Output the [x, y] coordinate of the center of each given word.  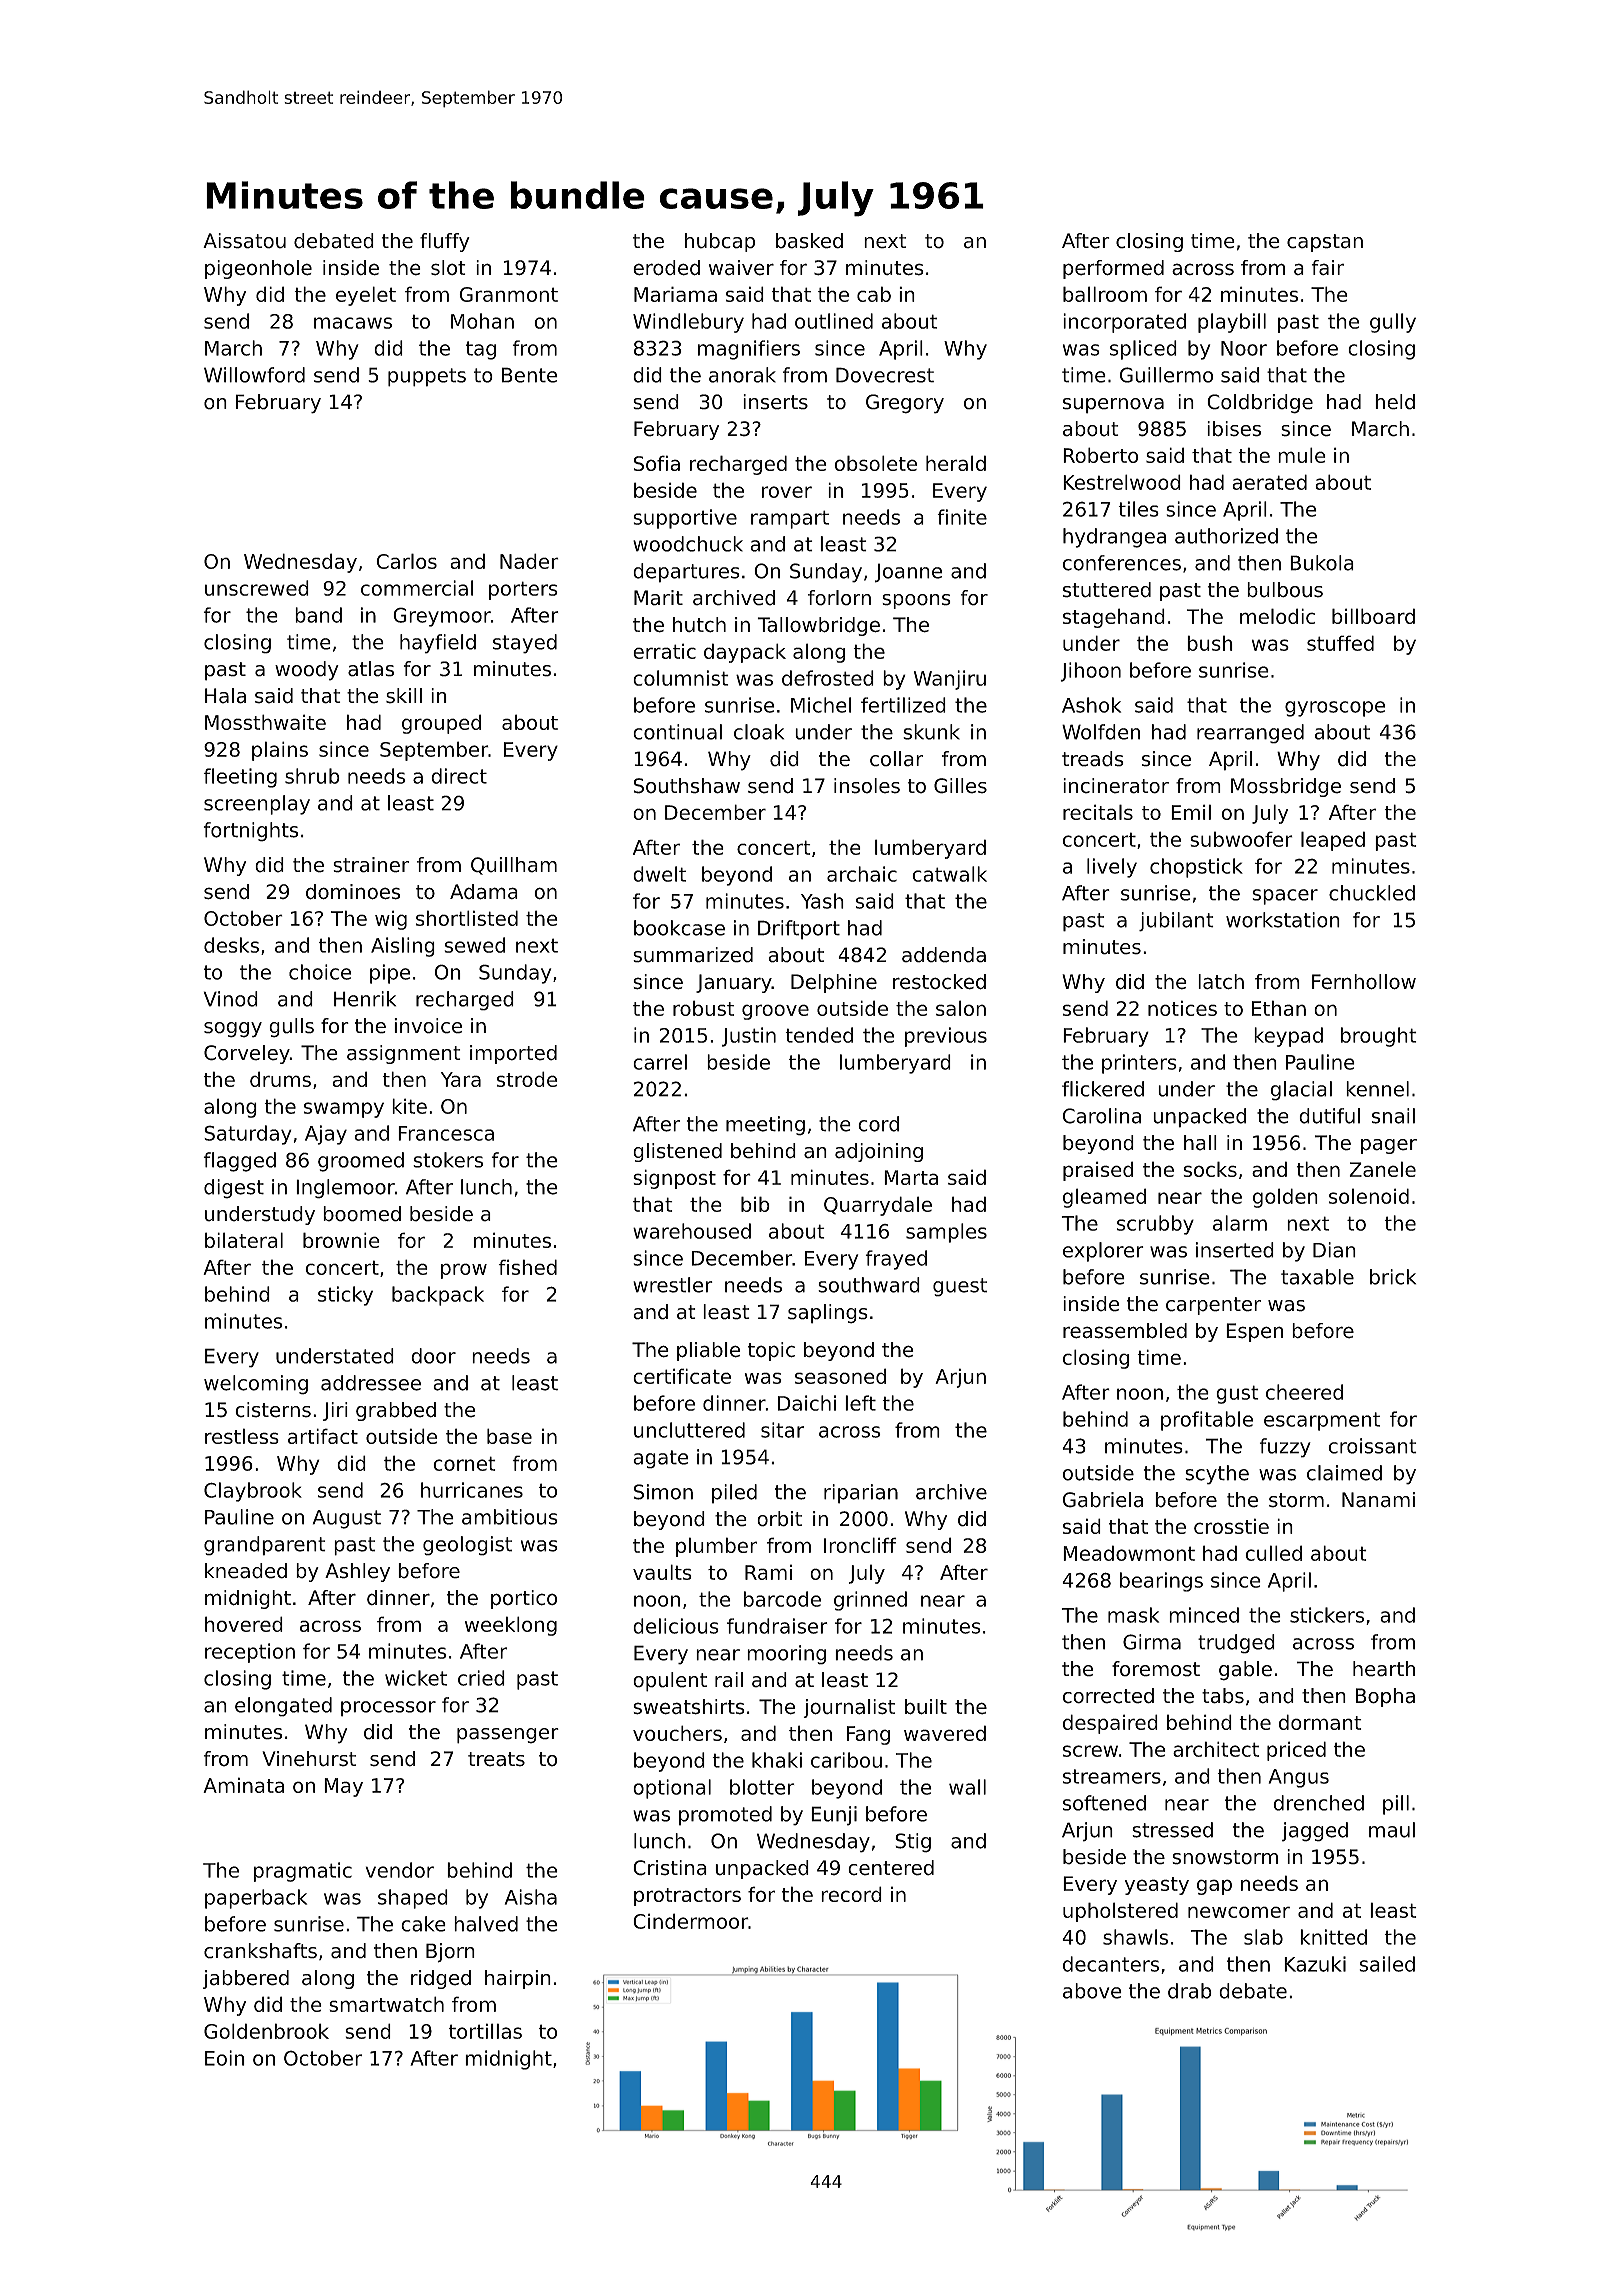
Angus [1299, 1778]
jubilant [1176, 922]
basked [809, 241]
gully [1393, 323]
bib [755, 1204]
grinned [870, 1601]
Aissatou [244, 241]
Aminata [243, 1785]
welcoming [256, 1385]
